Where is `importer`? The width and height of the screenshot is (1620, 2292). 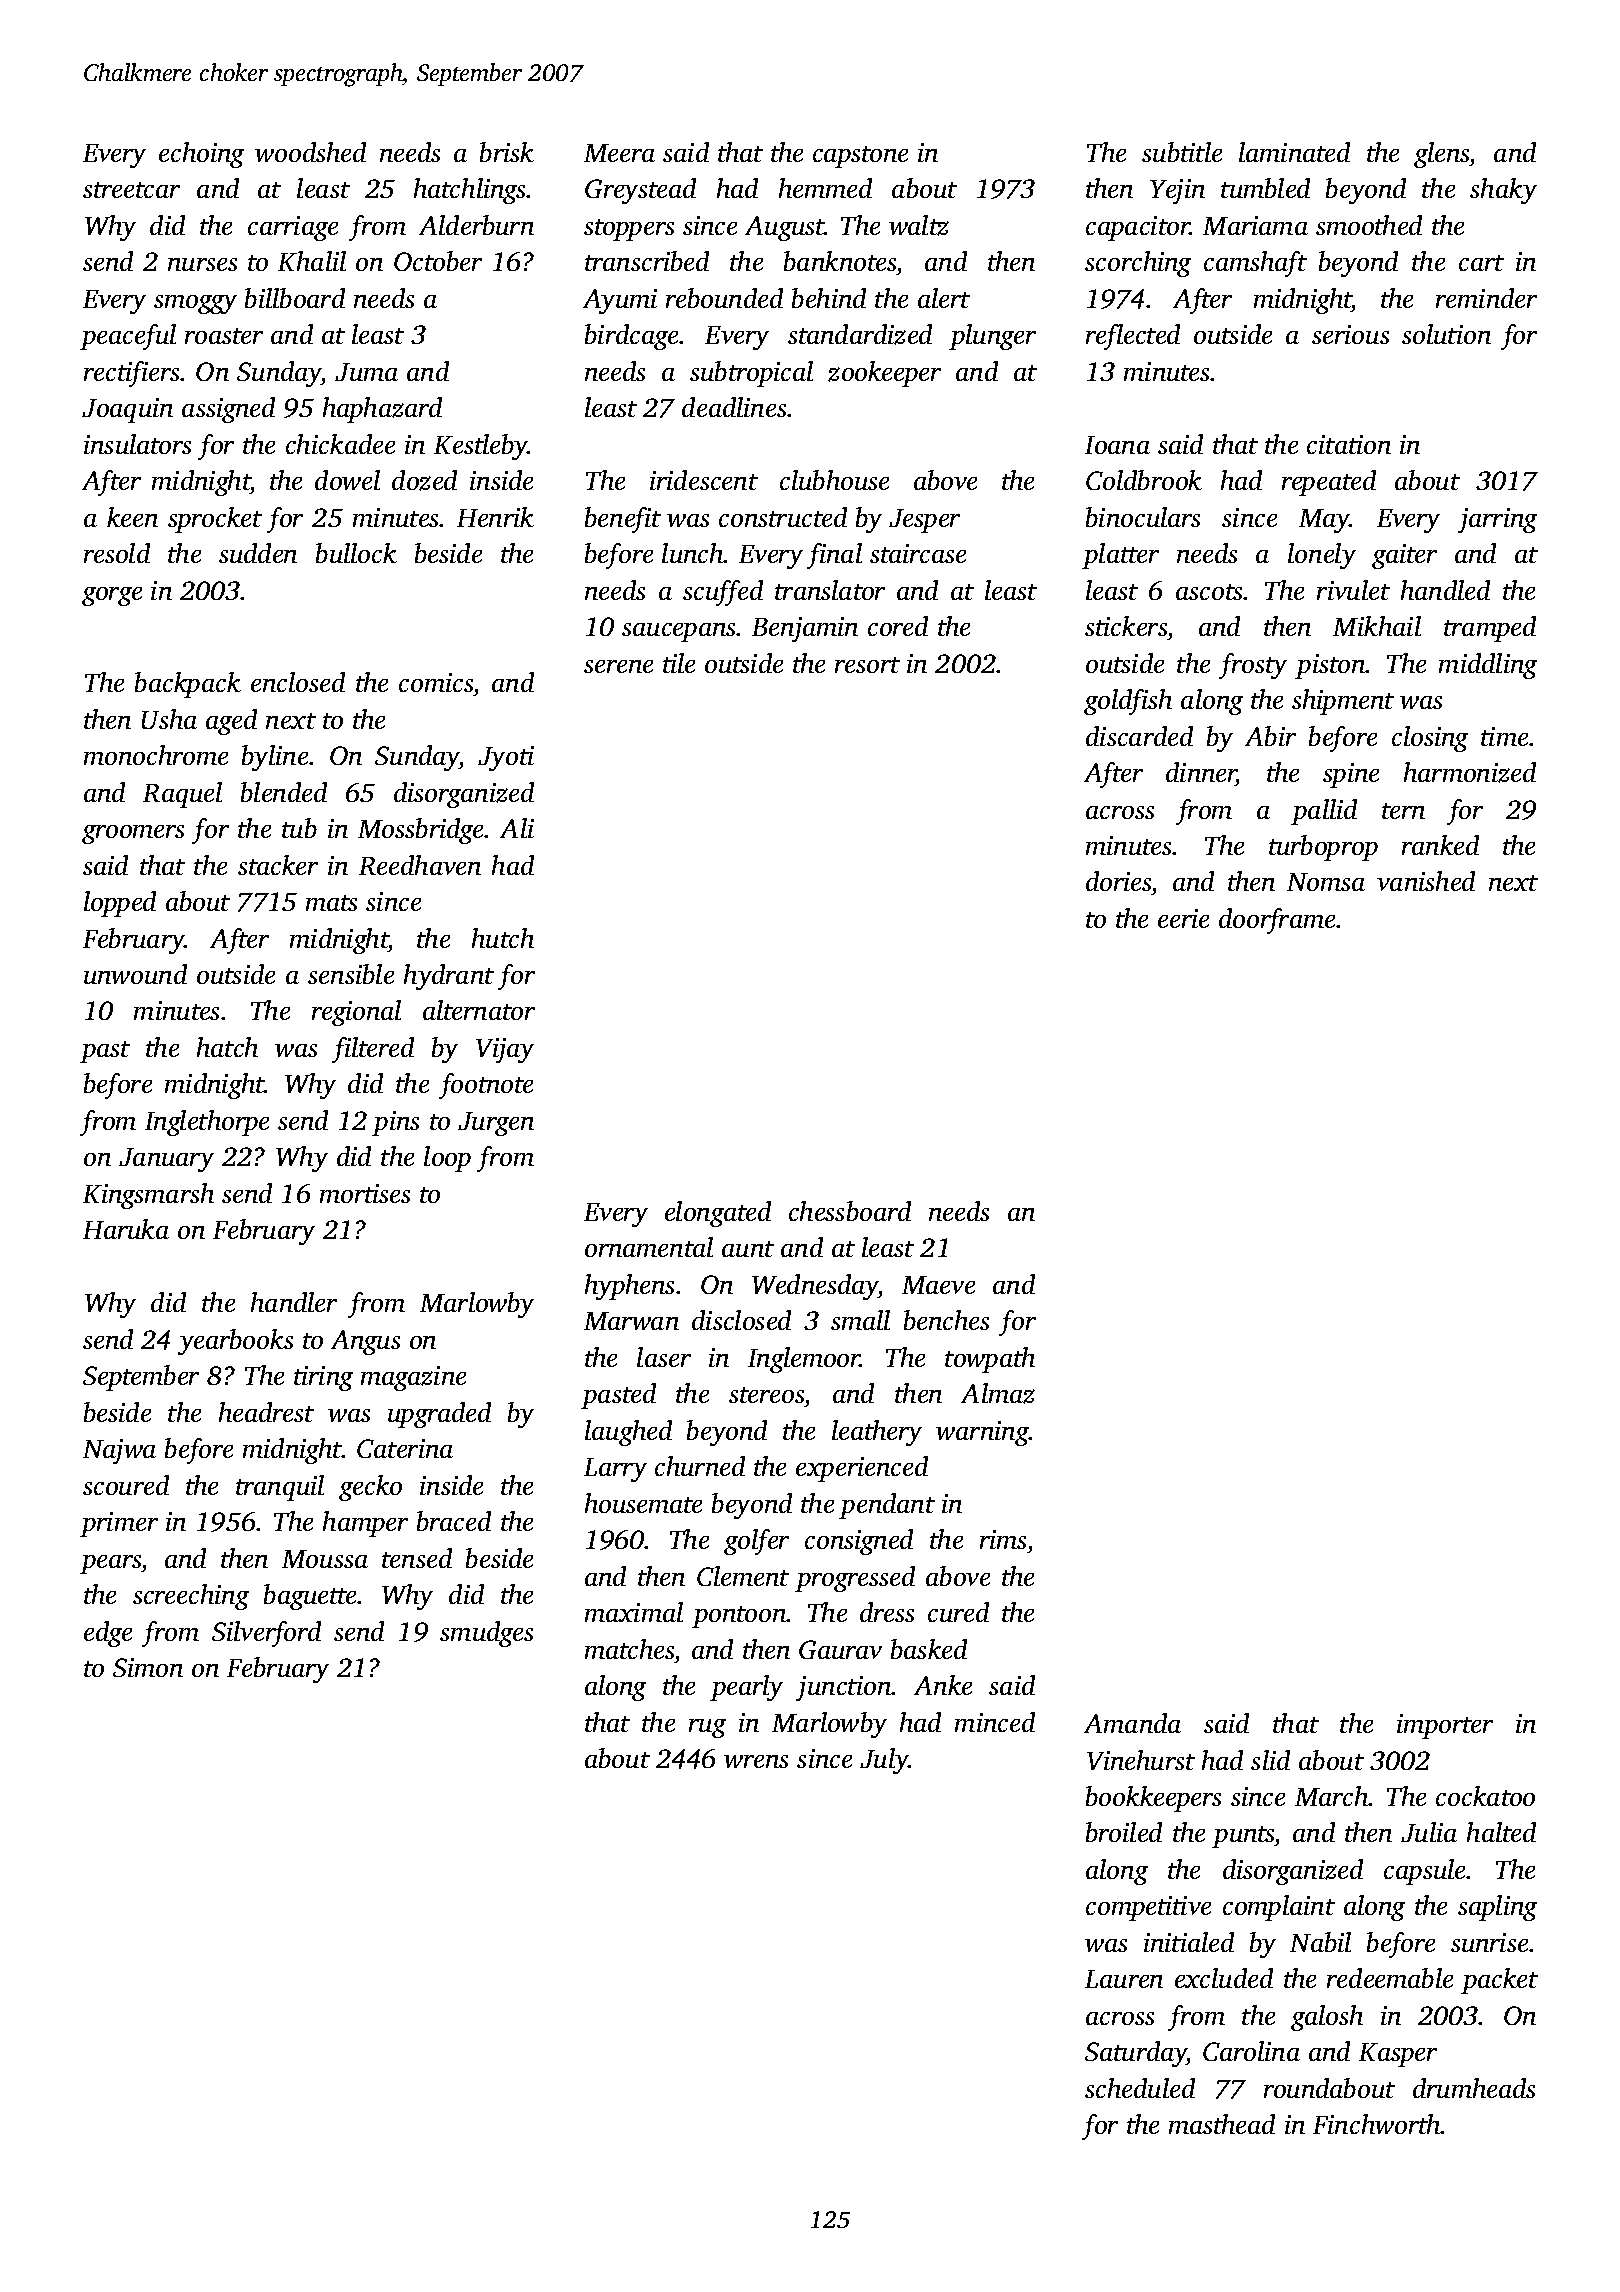 importer is located at coordinates (1445, 1726).
